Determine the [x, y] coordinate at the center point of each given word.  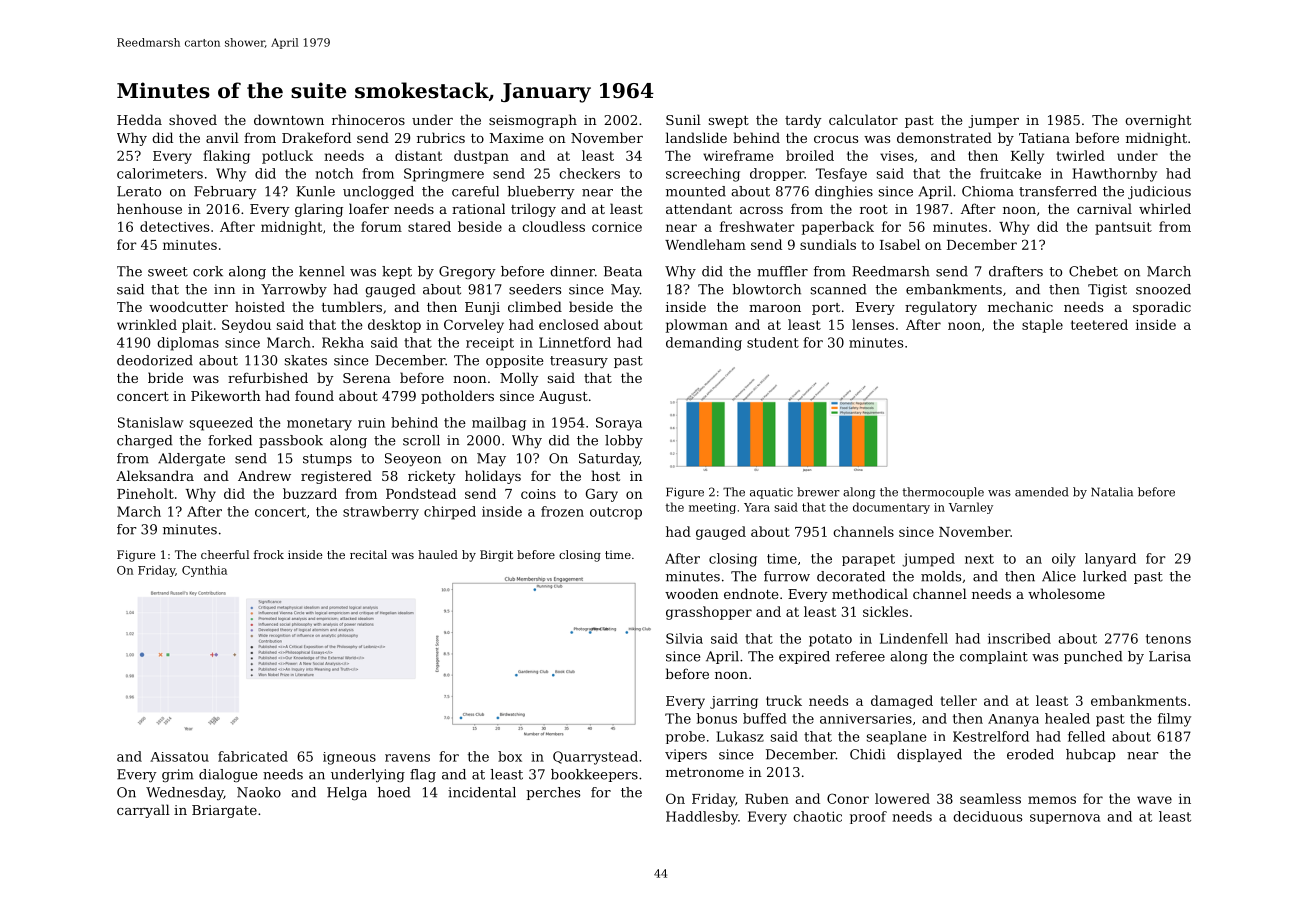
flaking [226, 157]
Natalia [1112, 492]
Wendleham [705, 244]
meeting [712, 508]
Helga [347, 793]
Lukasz [740, 736]
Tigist [1107, 290]
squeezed [221, 424]
